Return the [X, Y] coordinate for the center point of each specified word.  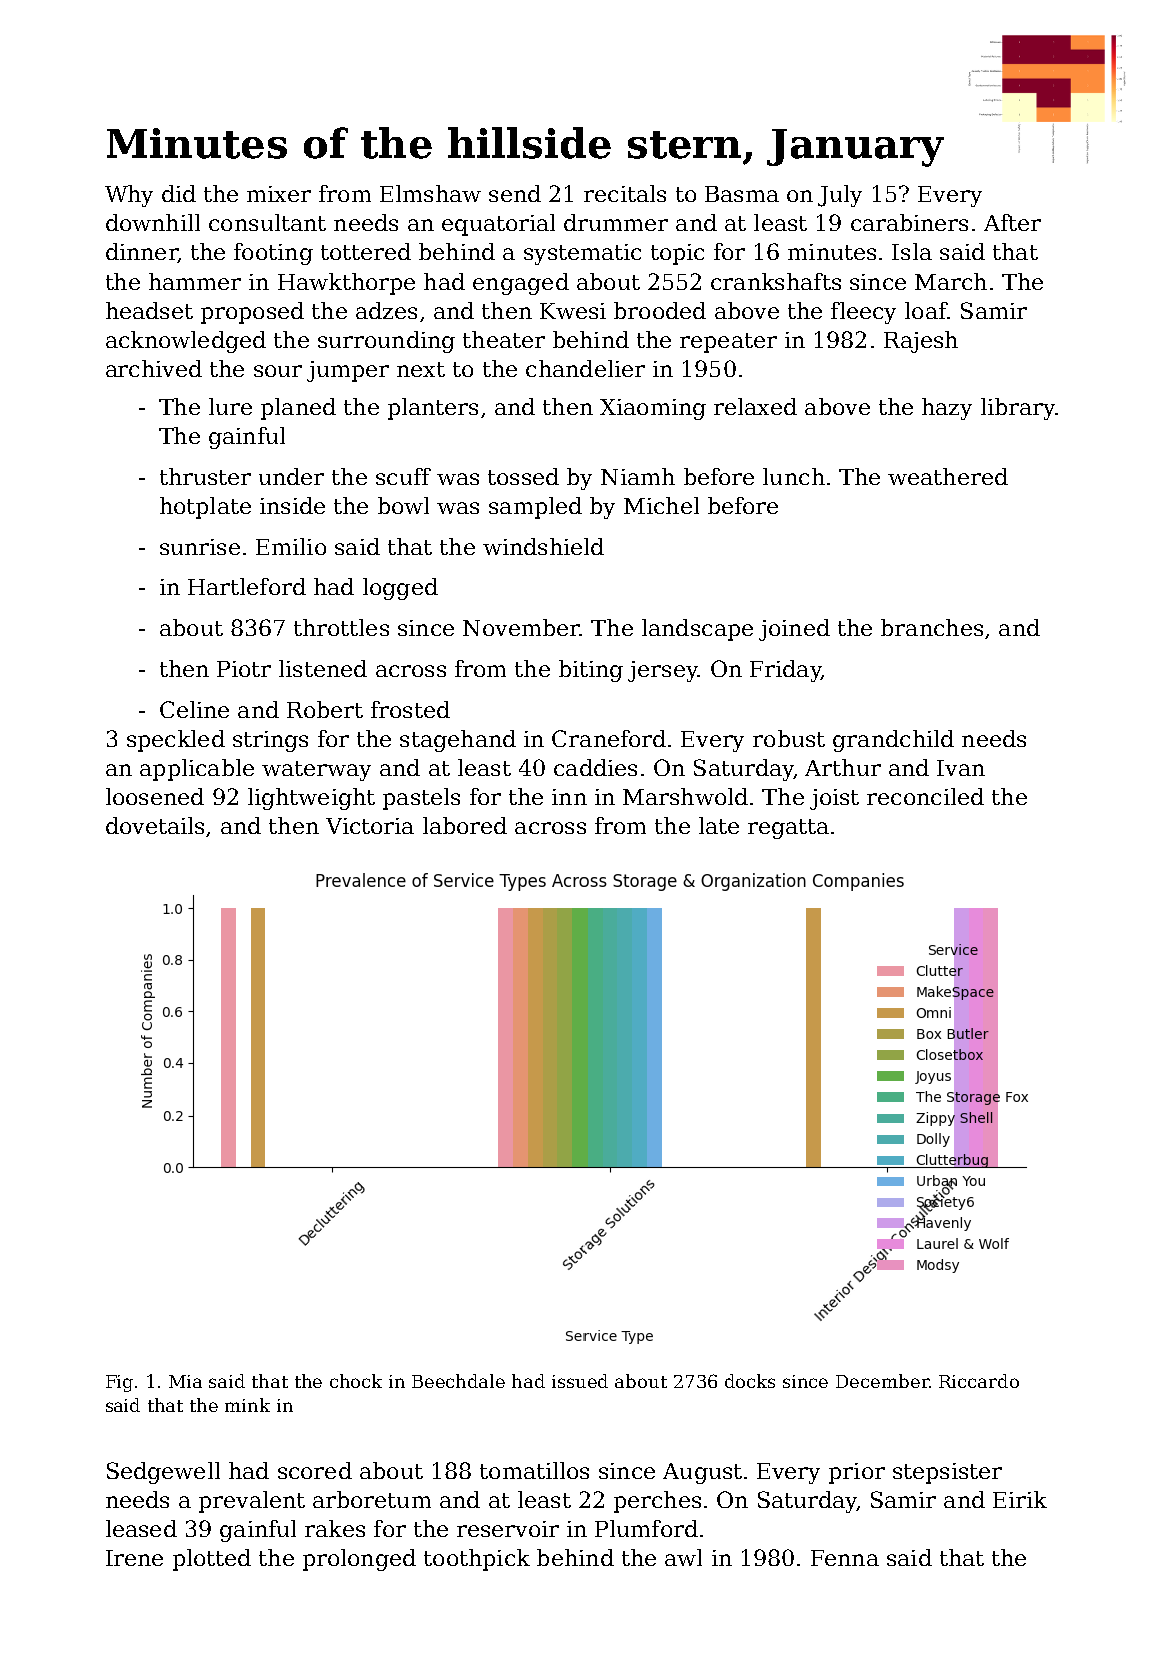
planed [298, 409]
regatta [788, 829]
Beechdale [458, 1381]
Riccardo [979, 1381]
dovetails [155, 825]
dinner [141, 251]
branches [932, 627]
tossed [523, 476]
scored [315, 1470]
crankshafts [776, 281]
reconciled [925, 796]
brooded [660, 310]
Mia [185, 1381]
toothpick [477, 1560]
